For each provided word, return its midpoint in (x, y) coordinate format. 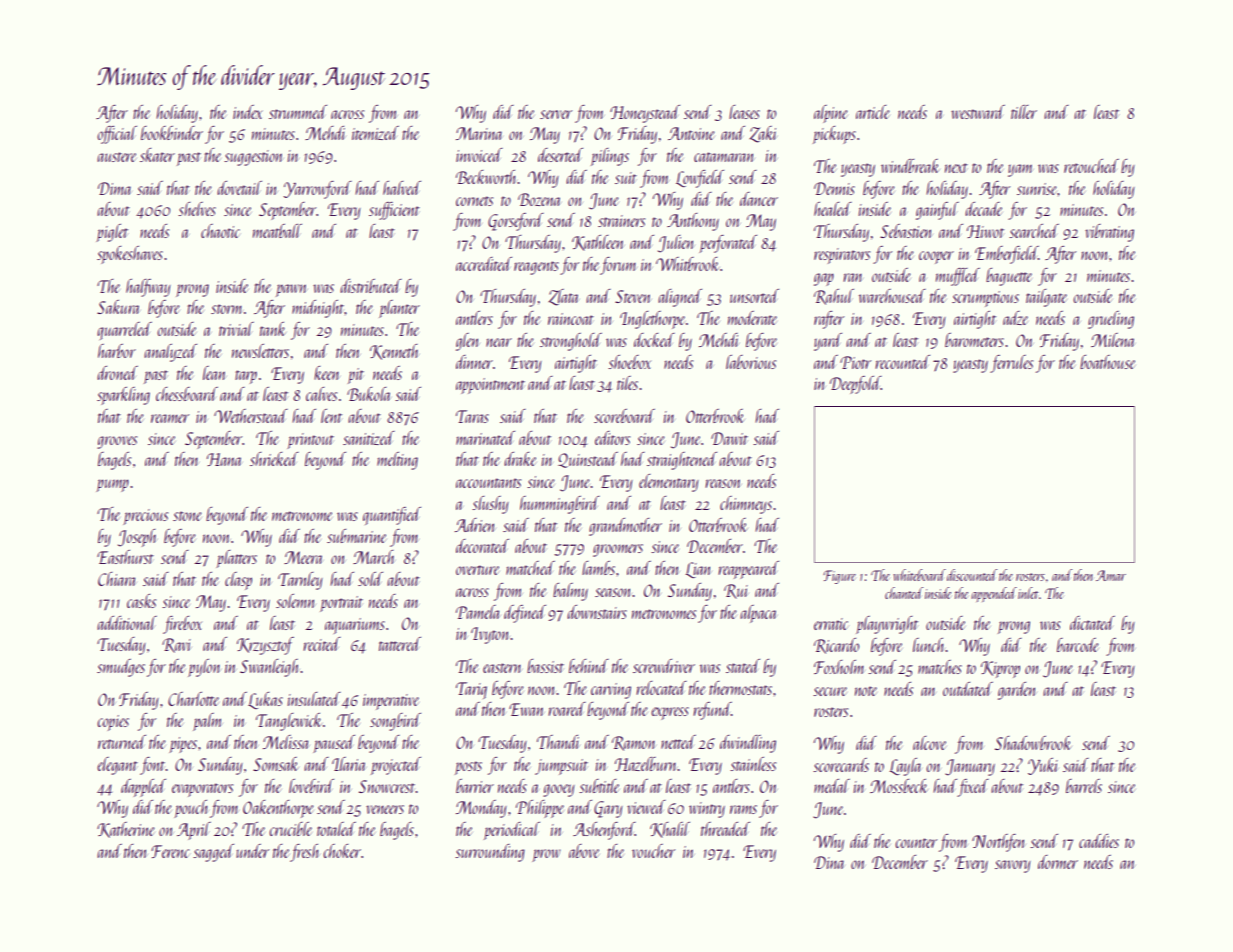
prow (546, 855)
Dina (829, 862)
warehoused (892, 296)
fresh (305, 853)
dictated (1092, 623)
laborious (751, 362)
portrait (341, 604)
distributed (371, 286)
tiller (1024, 112)
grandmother (625, 527)
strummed (298, 112)
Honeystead (645, 114)
